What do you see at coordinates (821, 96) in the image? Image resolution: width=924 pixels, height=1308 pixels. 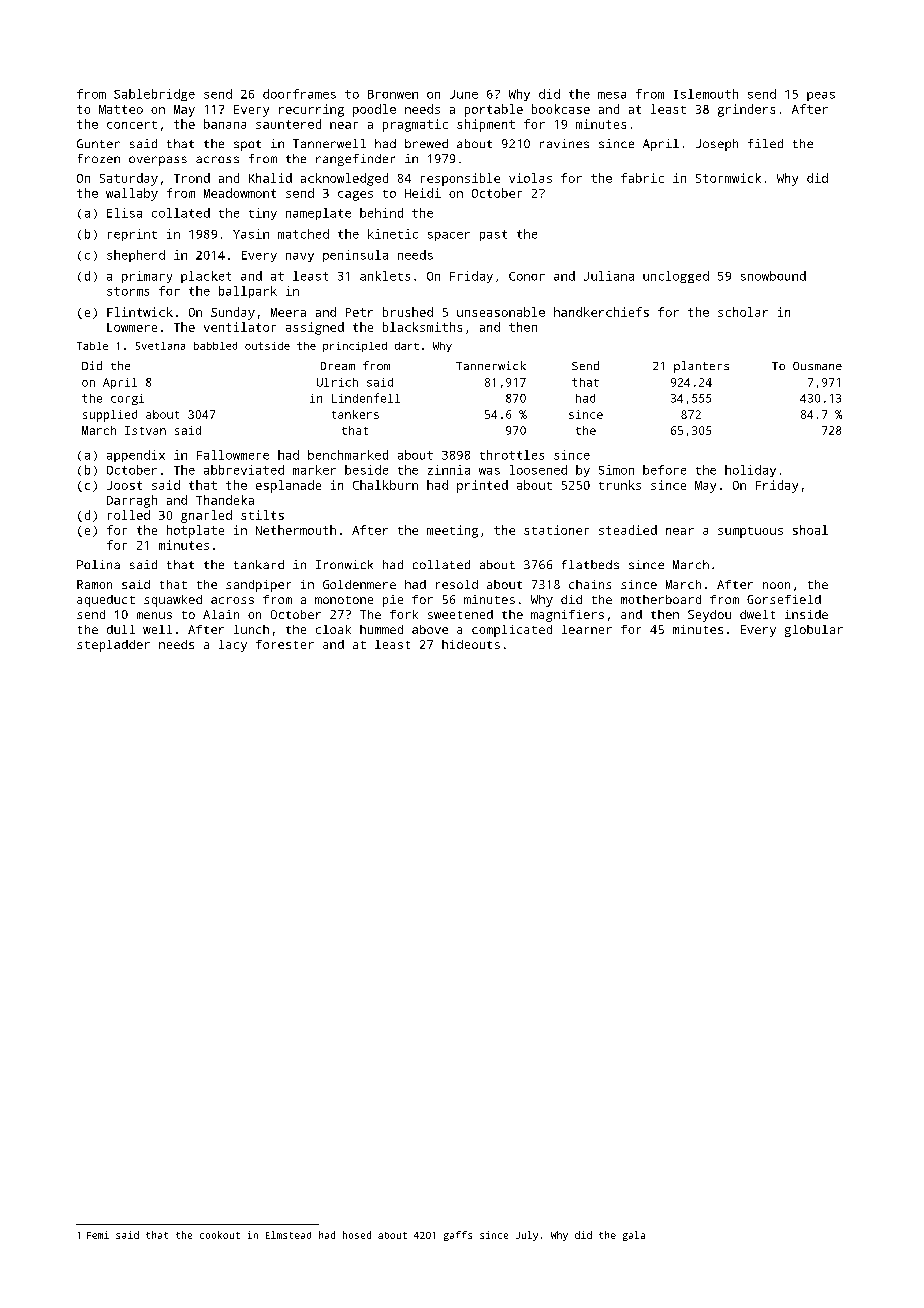 I see `peas` at bounding box center [821, 96].
